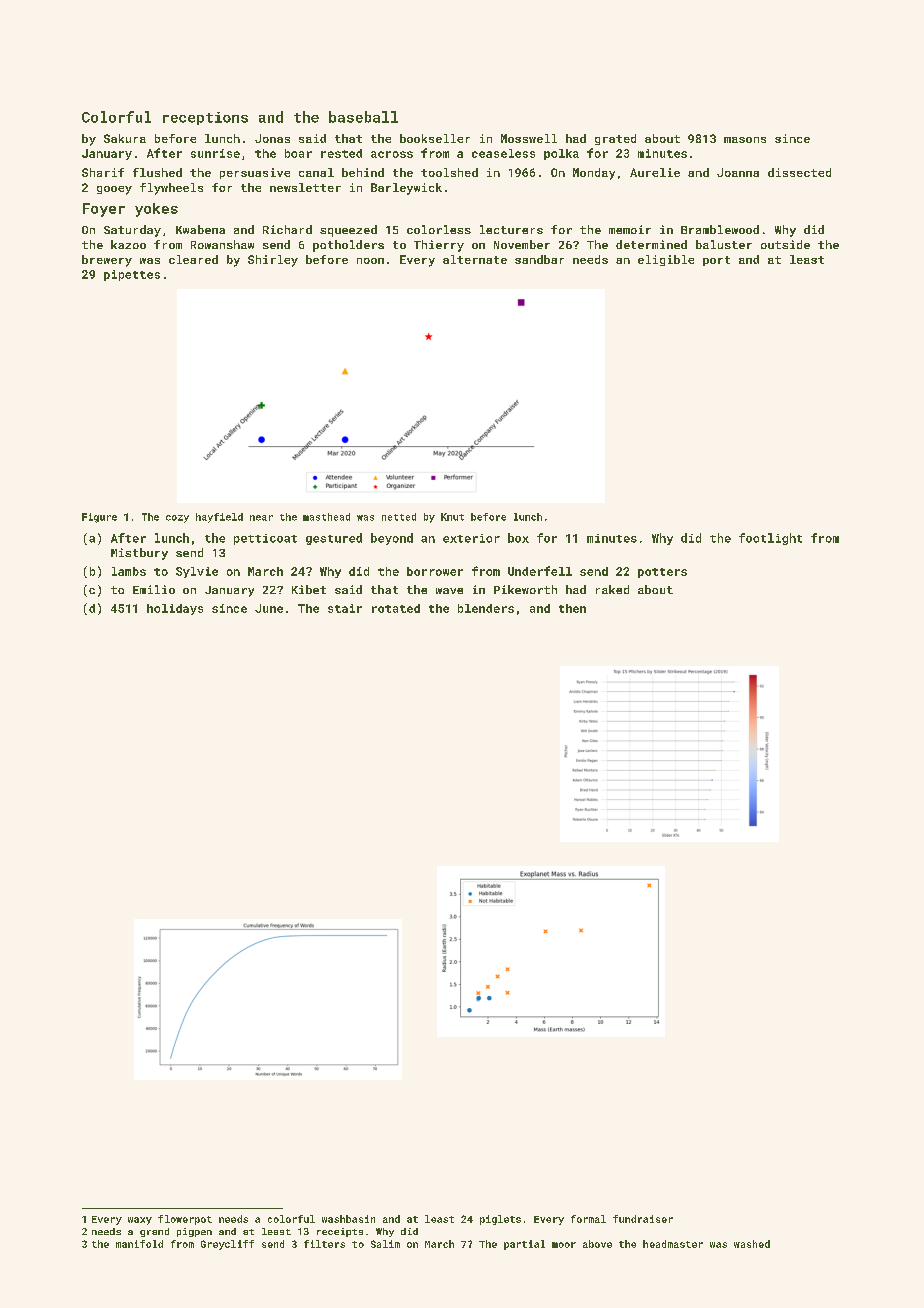  Describe the element at coordinates (205, 118) in the image. I see `receptions` at that location.
